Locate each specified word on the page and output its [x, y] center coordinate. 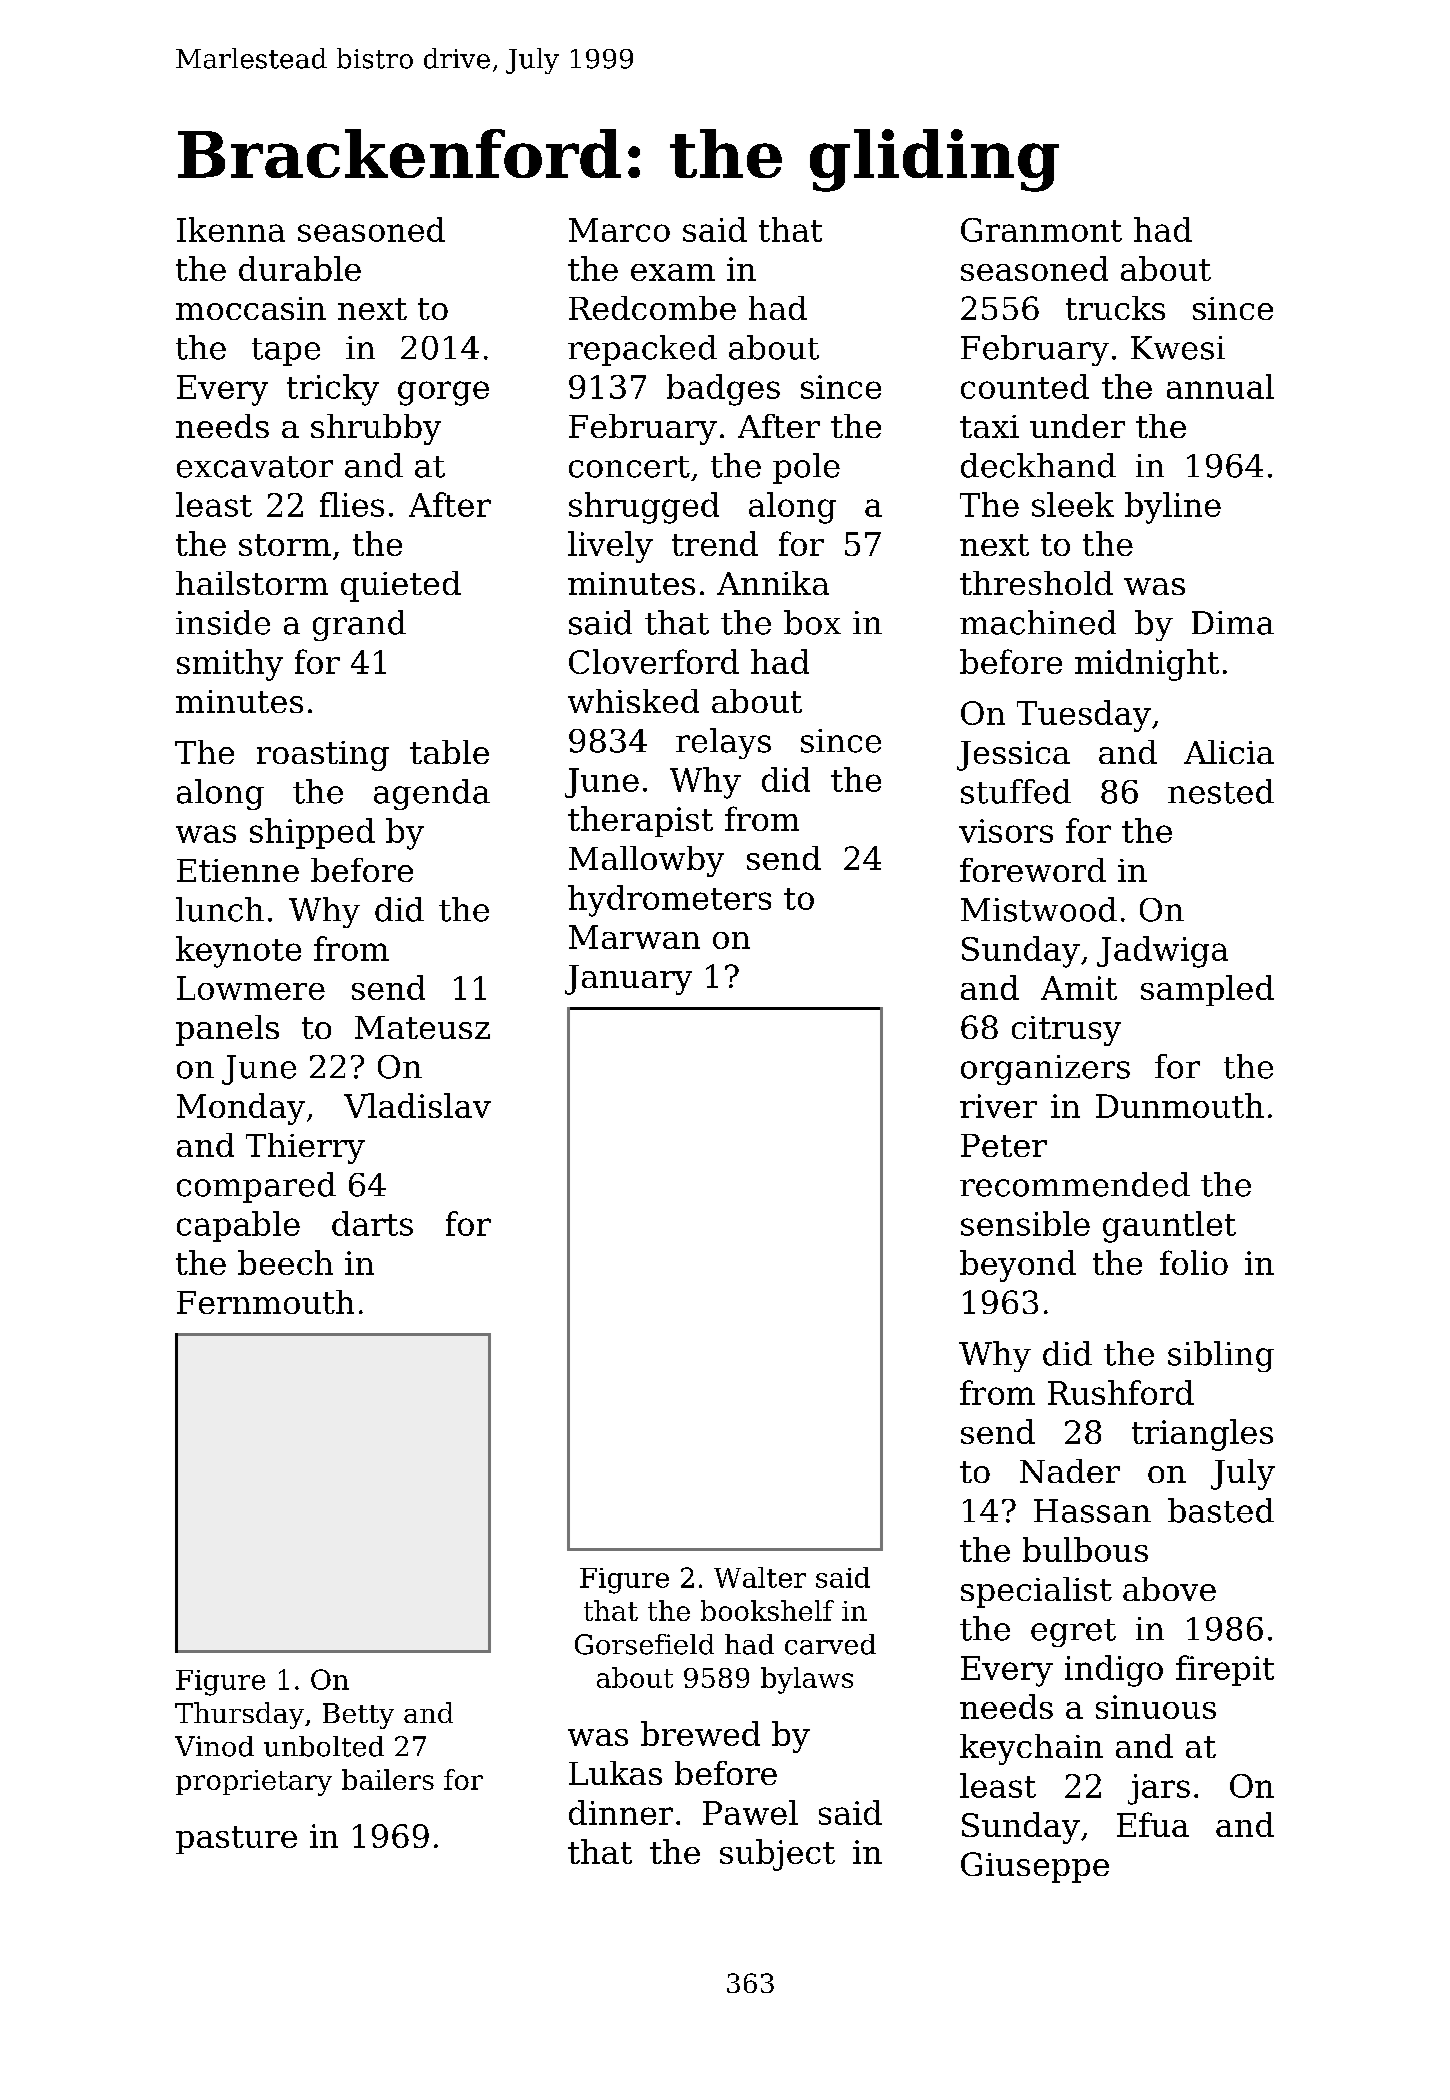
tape [286, 352]
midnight [1147, 665]
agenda [432, 794]
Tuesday [1084, 716]
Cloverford [654, 661]
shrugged [644, 508]
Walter [760, 1577]
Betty [358, 1716]
